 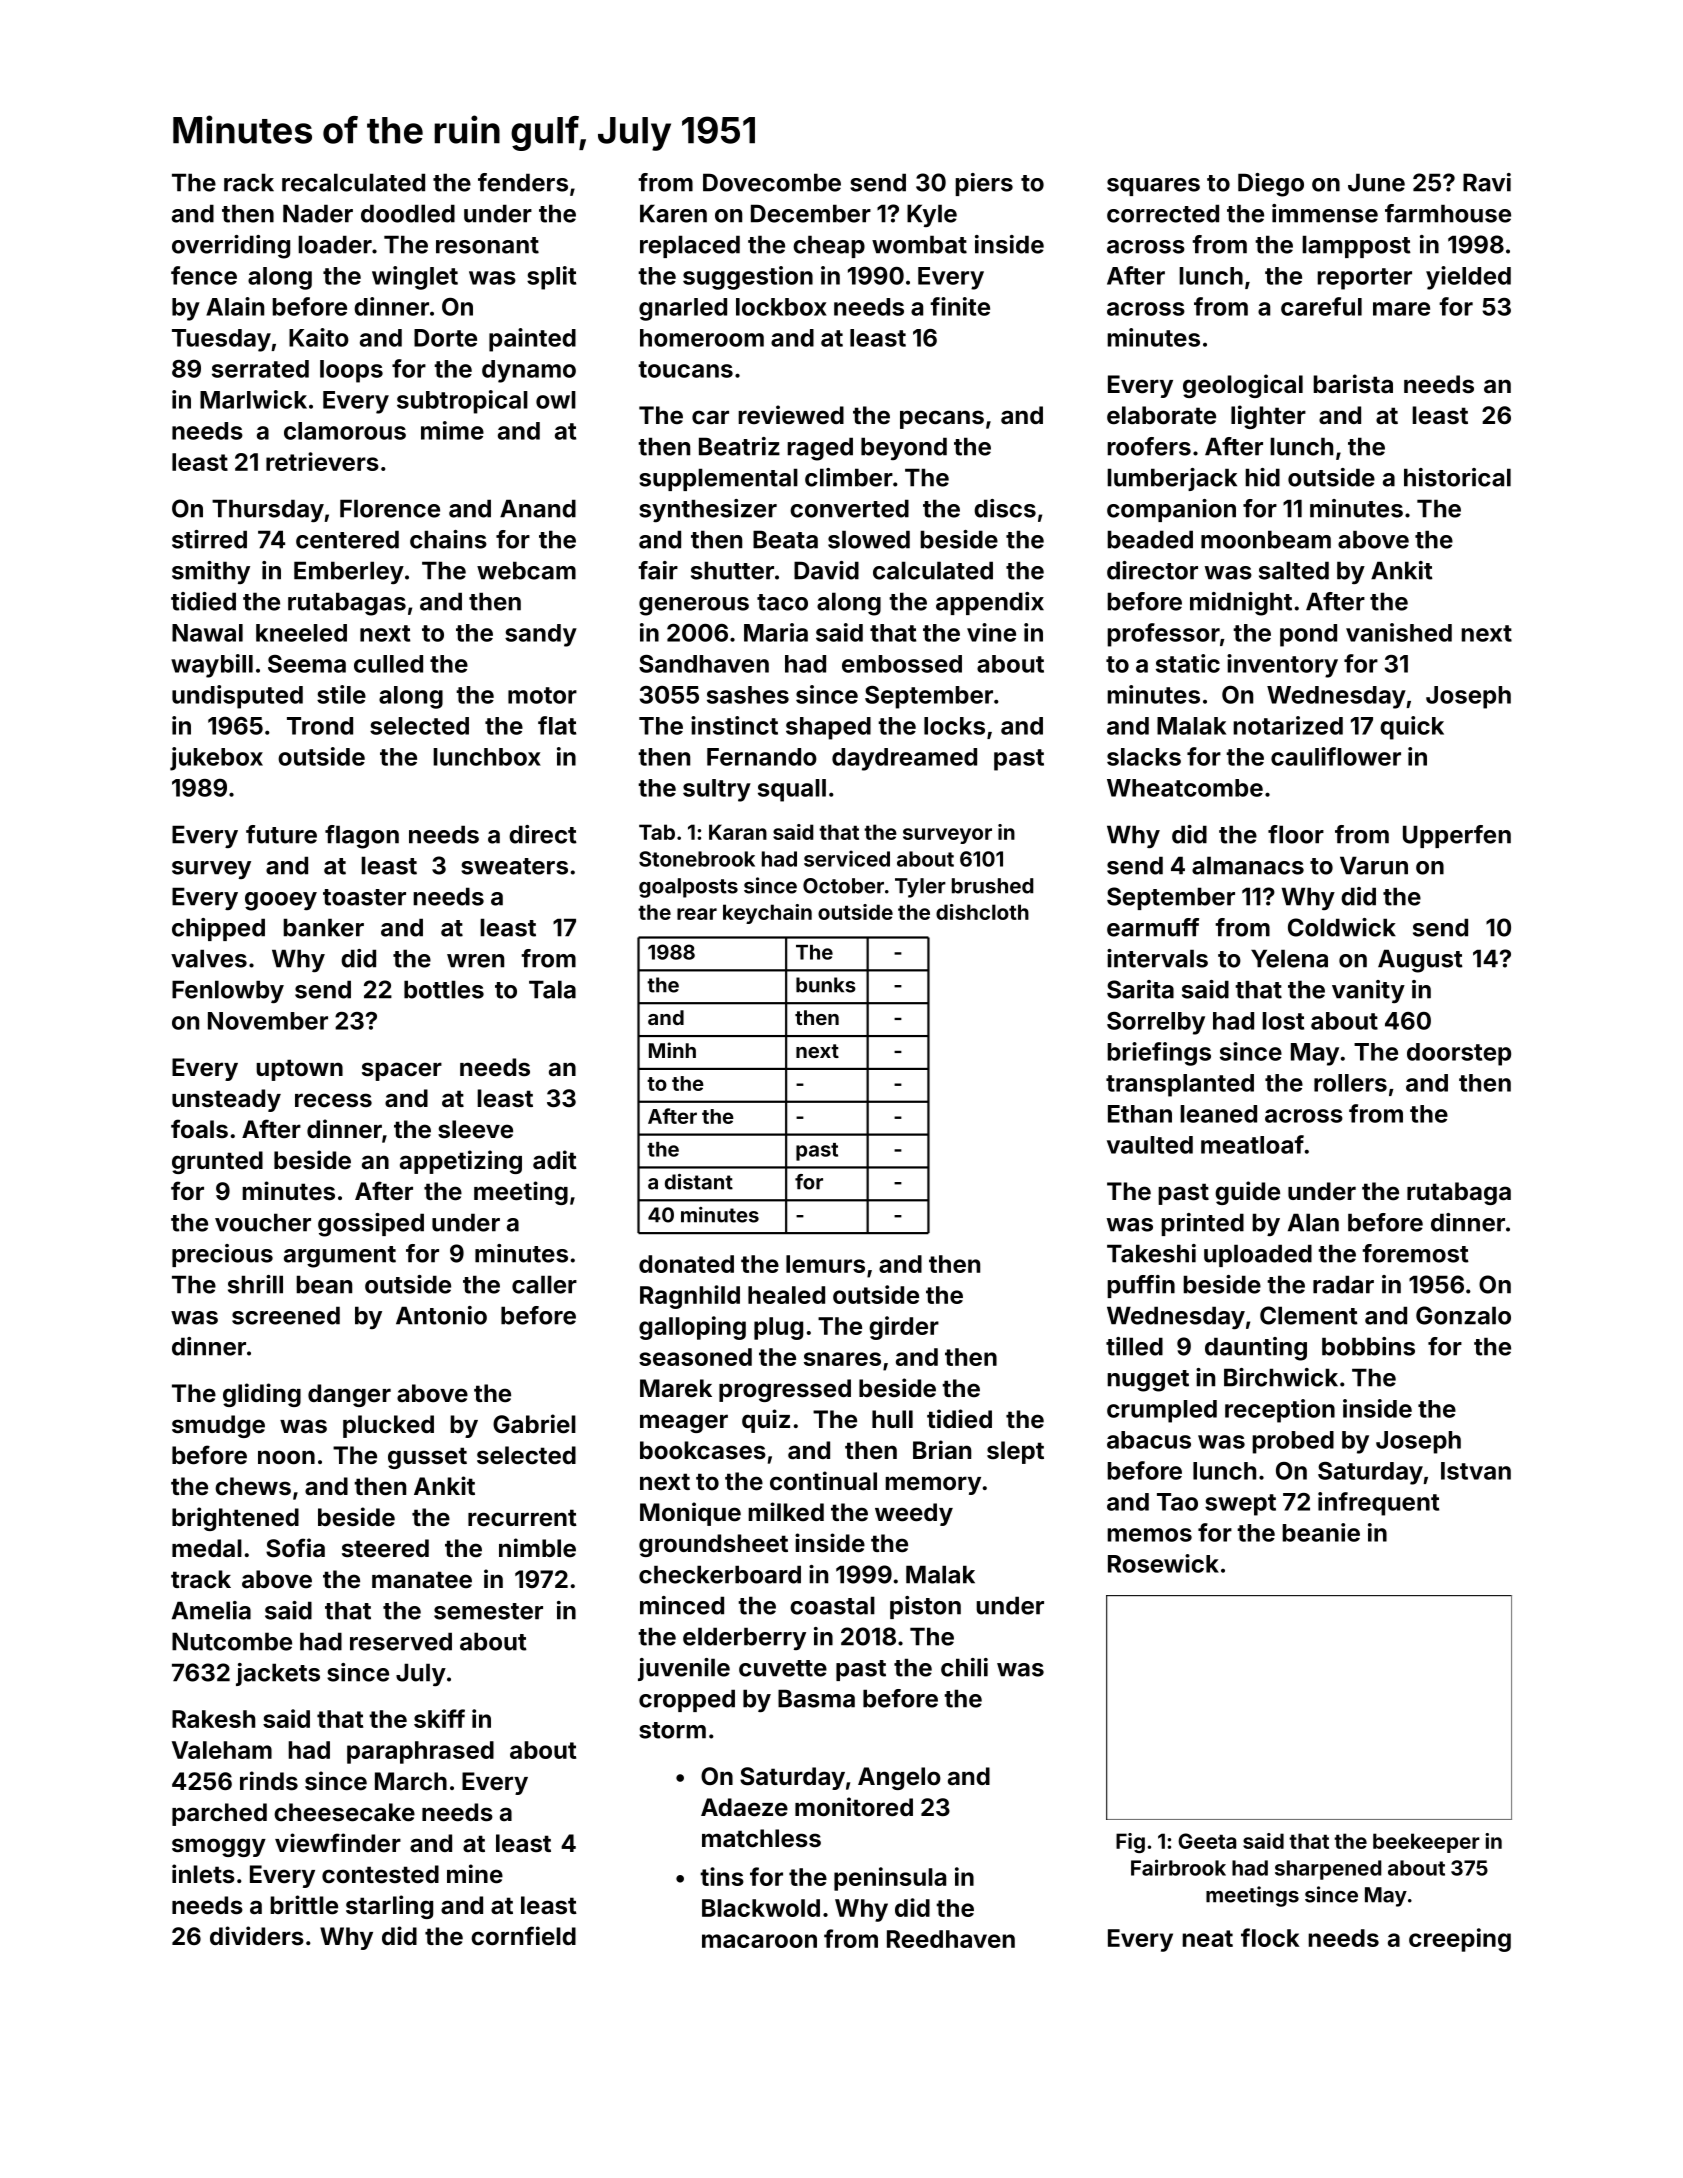 I want to click on foals, so click(x=199, y=1129).
